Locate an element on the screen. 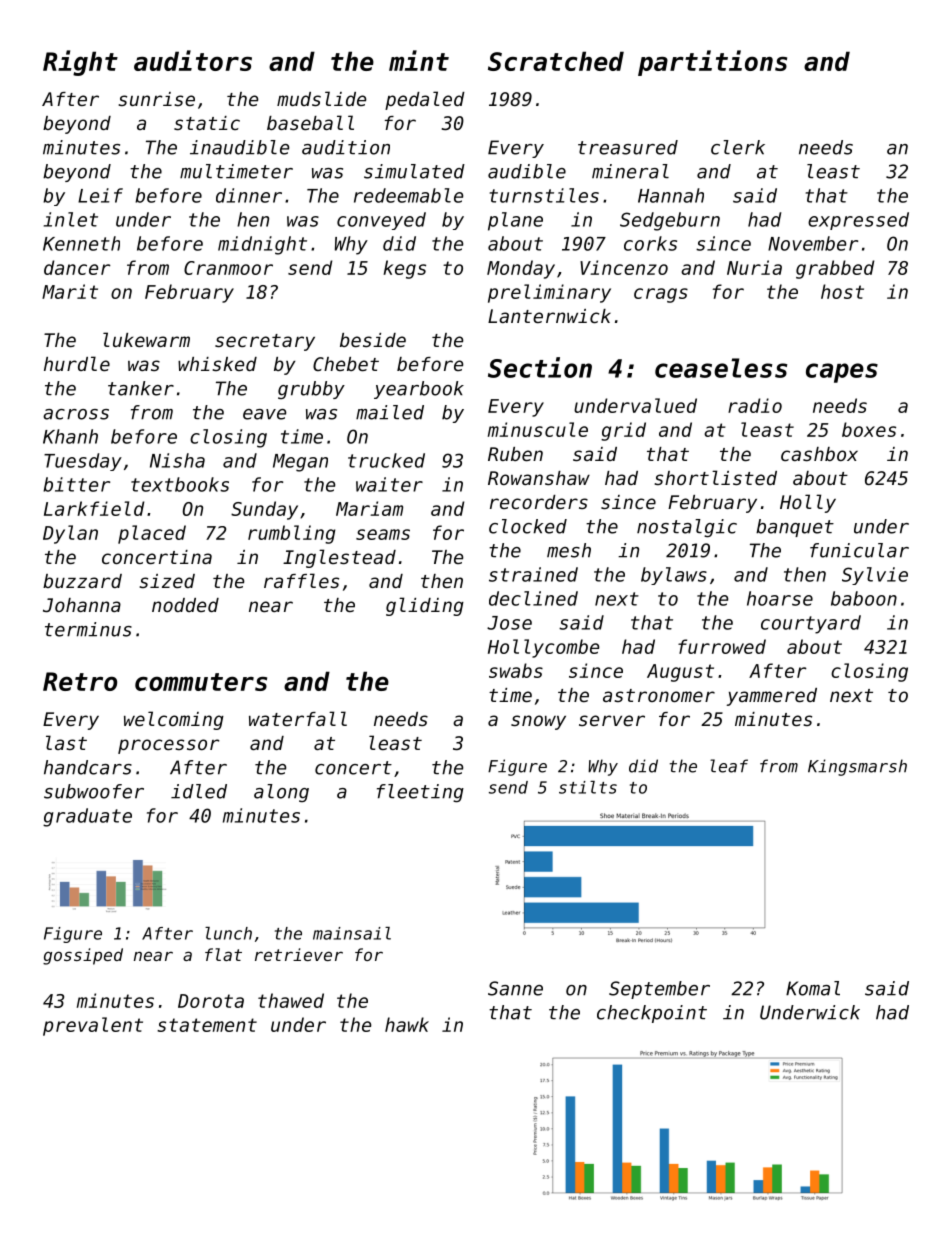  gossiped is located at coordinates (83, 956).
